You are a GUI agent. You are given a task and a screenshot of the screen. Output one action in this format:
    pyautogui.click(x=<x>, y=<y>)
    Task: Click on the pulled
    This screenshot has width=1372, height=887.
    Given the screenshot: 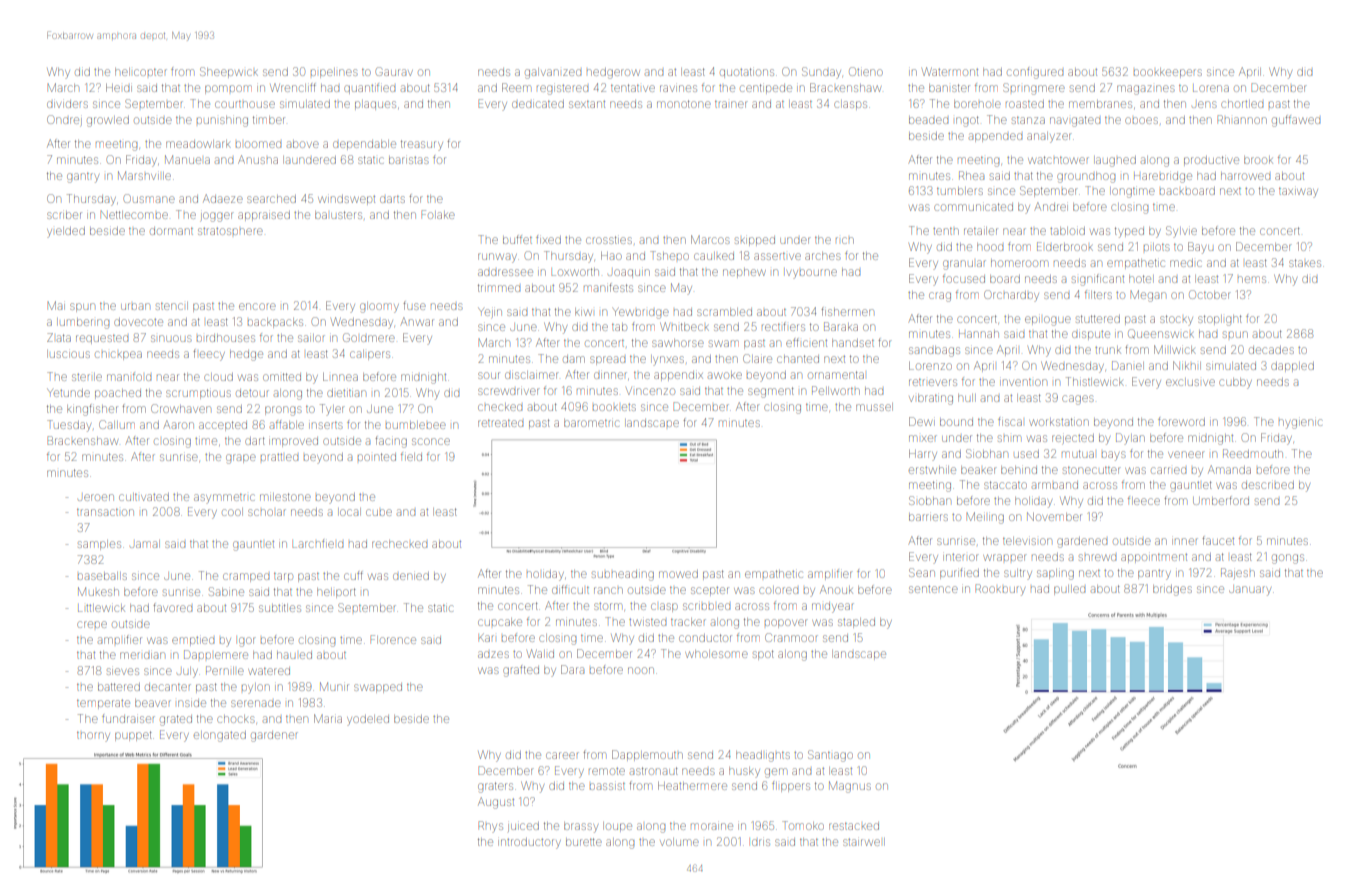 What is the action you would take?
    pyautogui.click(x=1069, y=590)
